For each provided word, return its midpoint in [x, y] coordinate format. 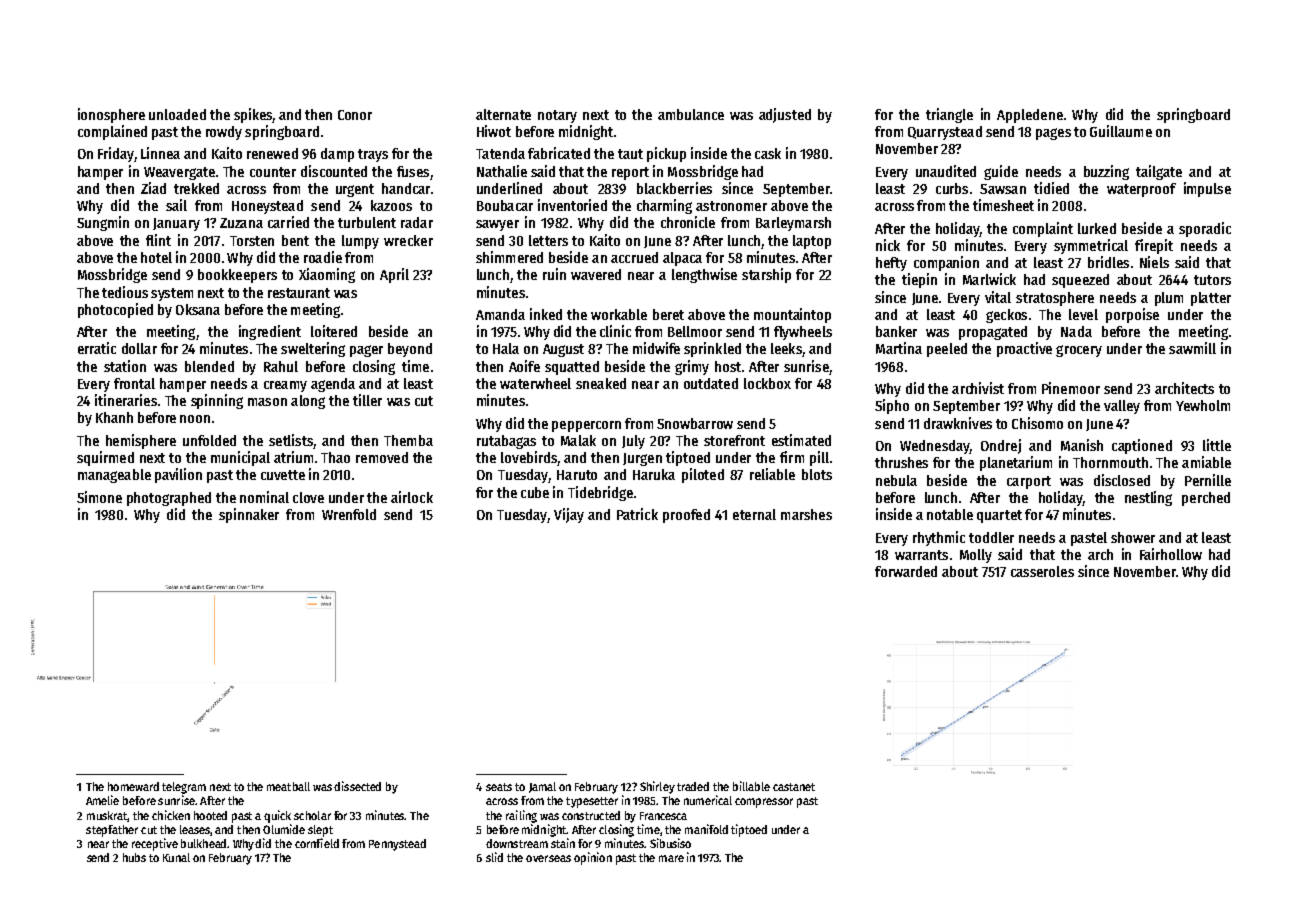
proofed [686, 516]
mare [671, 858]
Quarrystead [945, 133]
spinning [217, 401]
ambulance [691, 114]
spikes [253, 115]
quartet [999, 516]
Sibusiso [670, 843]
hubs [134, 857]
